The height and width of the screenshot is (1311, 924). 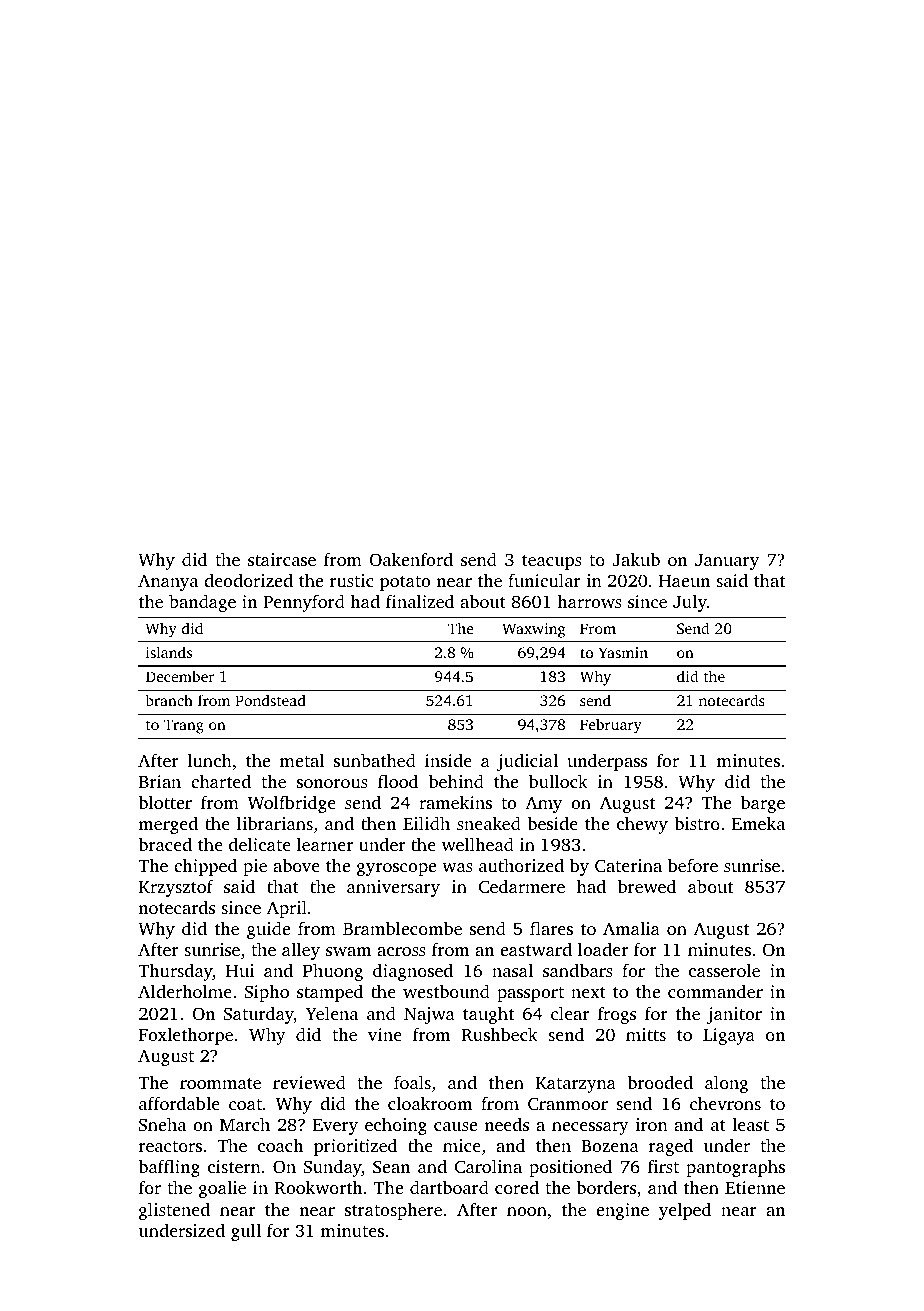 What do you see at coordinates (660, 1082) in the screenshot?
I see `brooded` at bounding box center [660, 1082].
